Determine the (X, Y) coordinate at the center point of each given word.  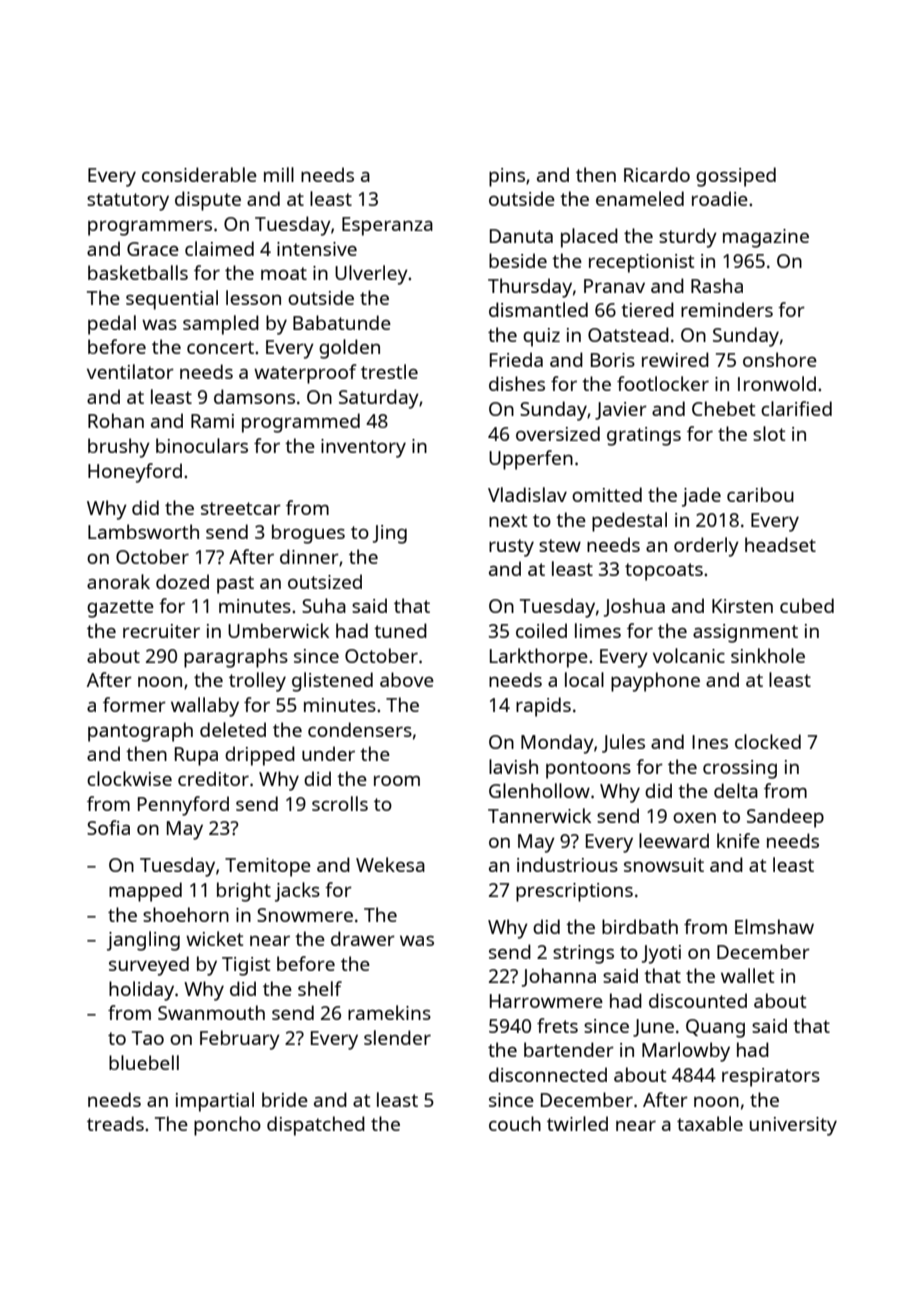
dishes (517, 383)
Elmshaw (774, 926)
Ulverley (371, 275)
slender (397, 1037)
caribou (760, 494)
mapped (145, 892)
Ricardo (657, 174)
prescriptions (574, 892)
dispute (208, 201)
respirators (771, 1077)
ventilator (130, 371)
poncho (227, 1126)
